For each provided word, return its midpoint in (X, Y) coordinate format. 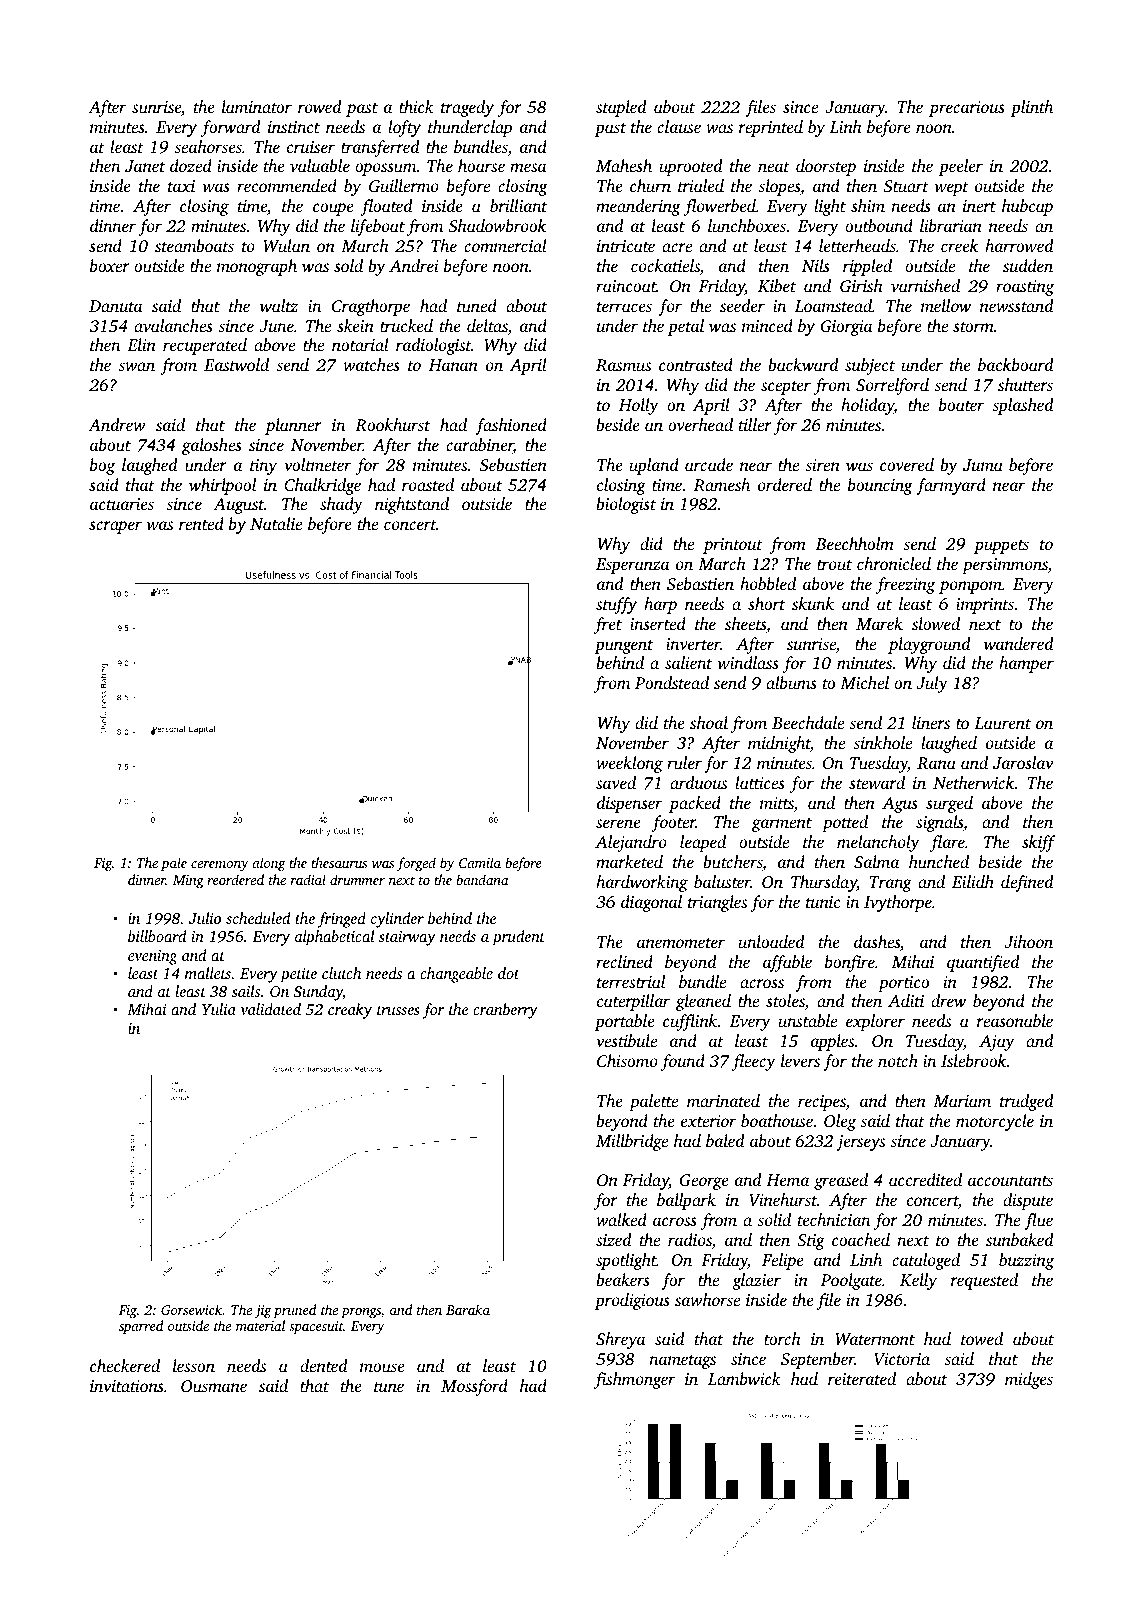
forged (416, 864)
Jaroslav (1023, 762)
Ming (188, 881)
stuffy (616, 605)
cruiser (311, 147)
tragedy (467, 108)
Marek (879, 623)
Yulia (219, 1009)
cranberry (505, 1011)
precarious (967, 109)
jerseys (860, 1143)
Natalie (276, 523)
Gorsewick (191, 1309)
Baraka (468, 1309)
